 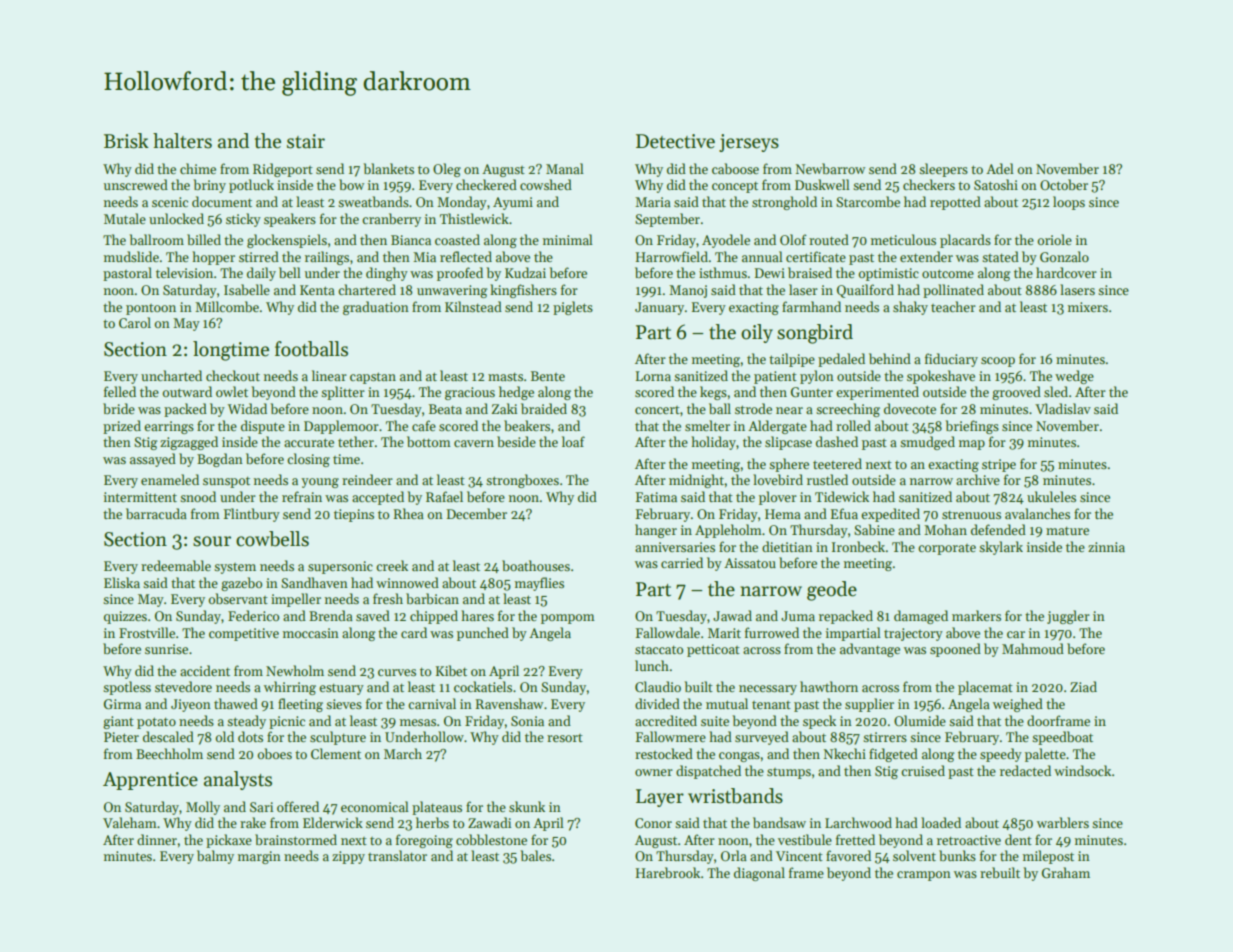 I want to click on Appleholm, so click(x=728, y=531).
